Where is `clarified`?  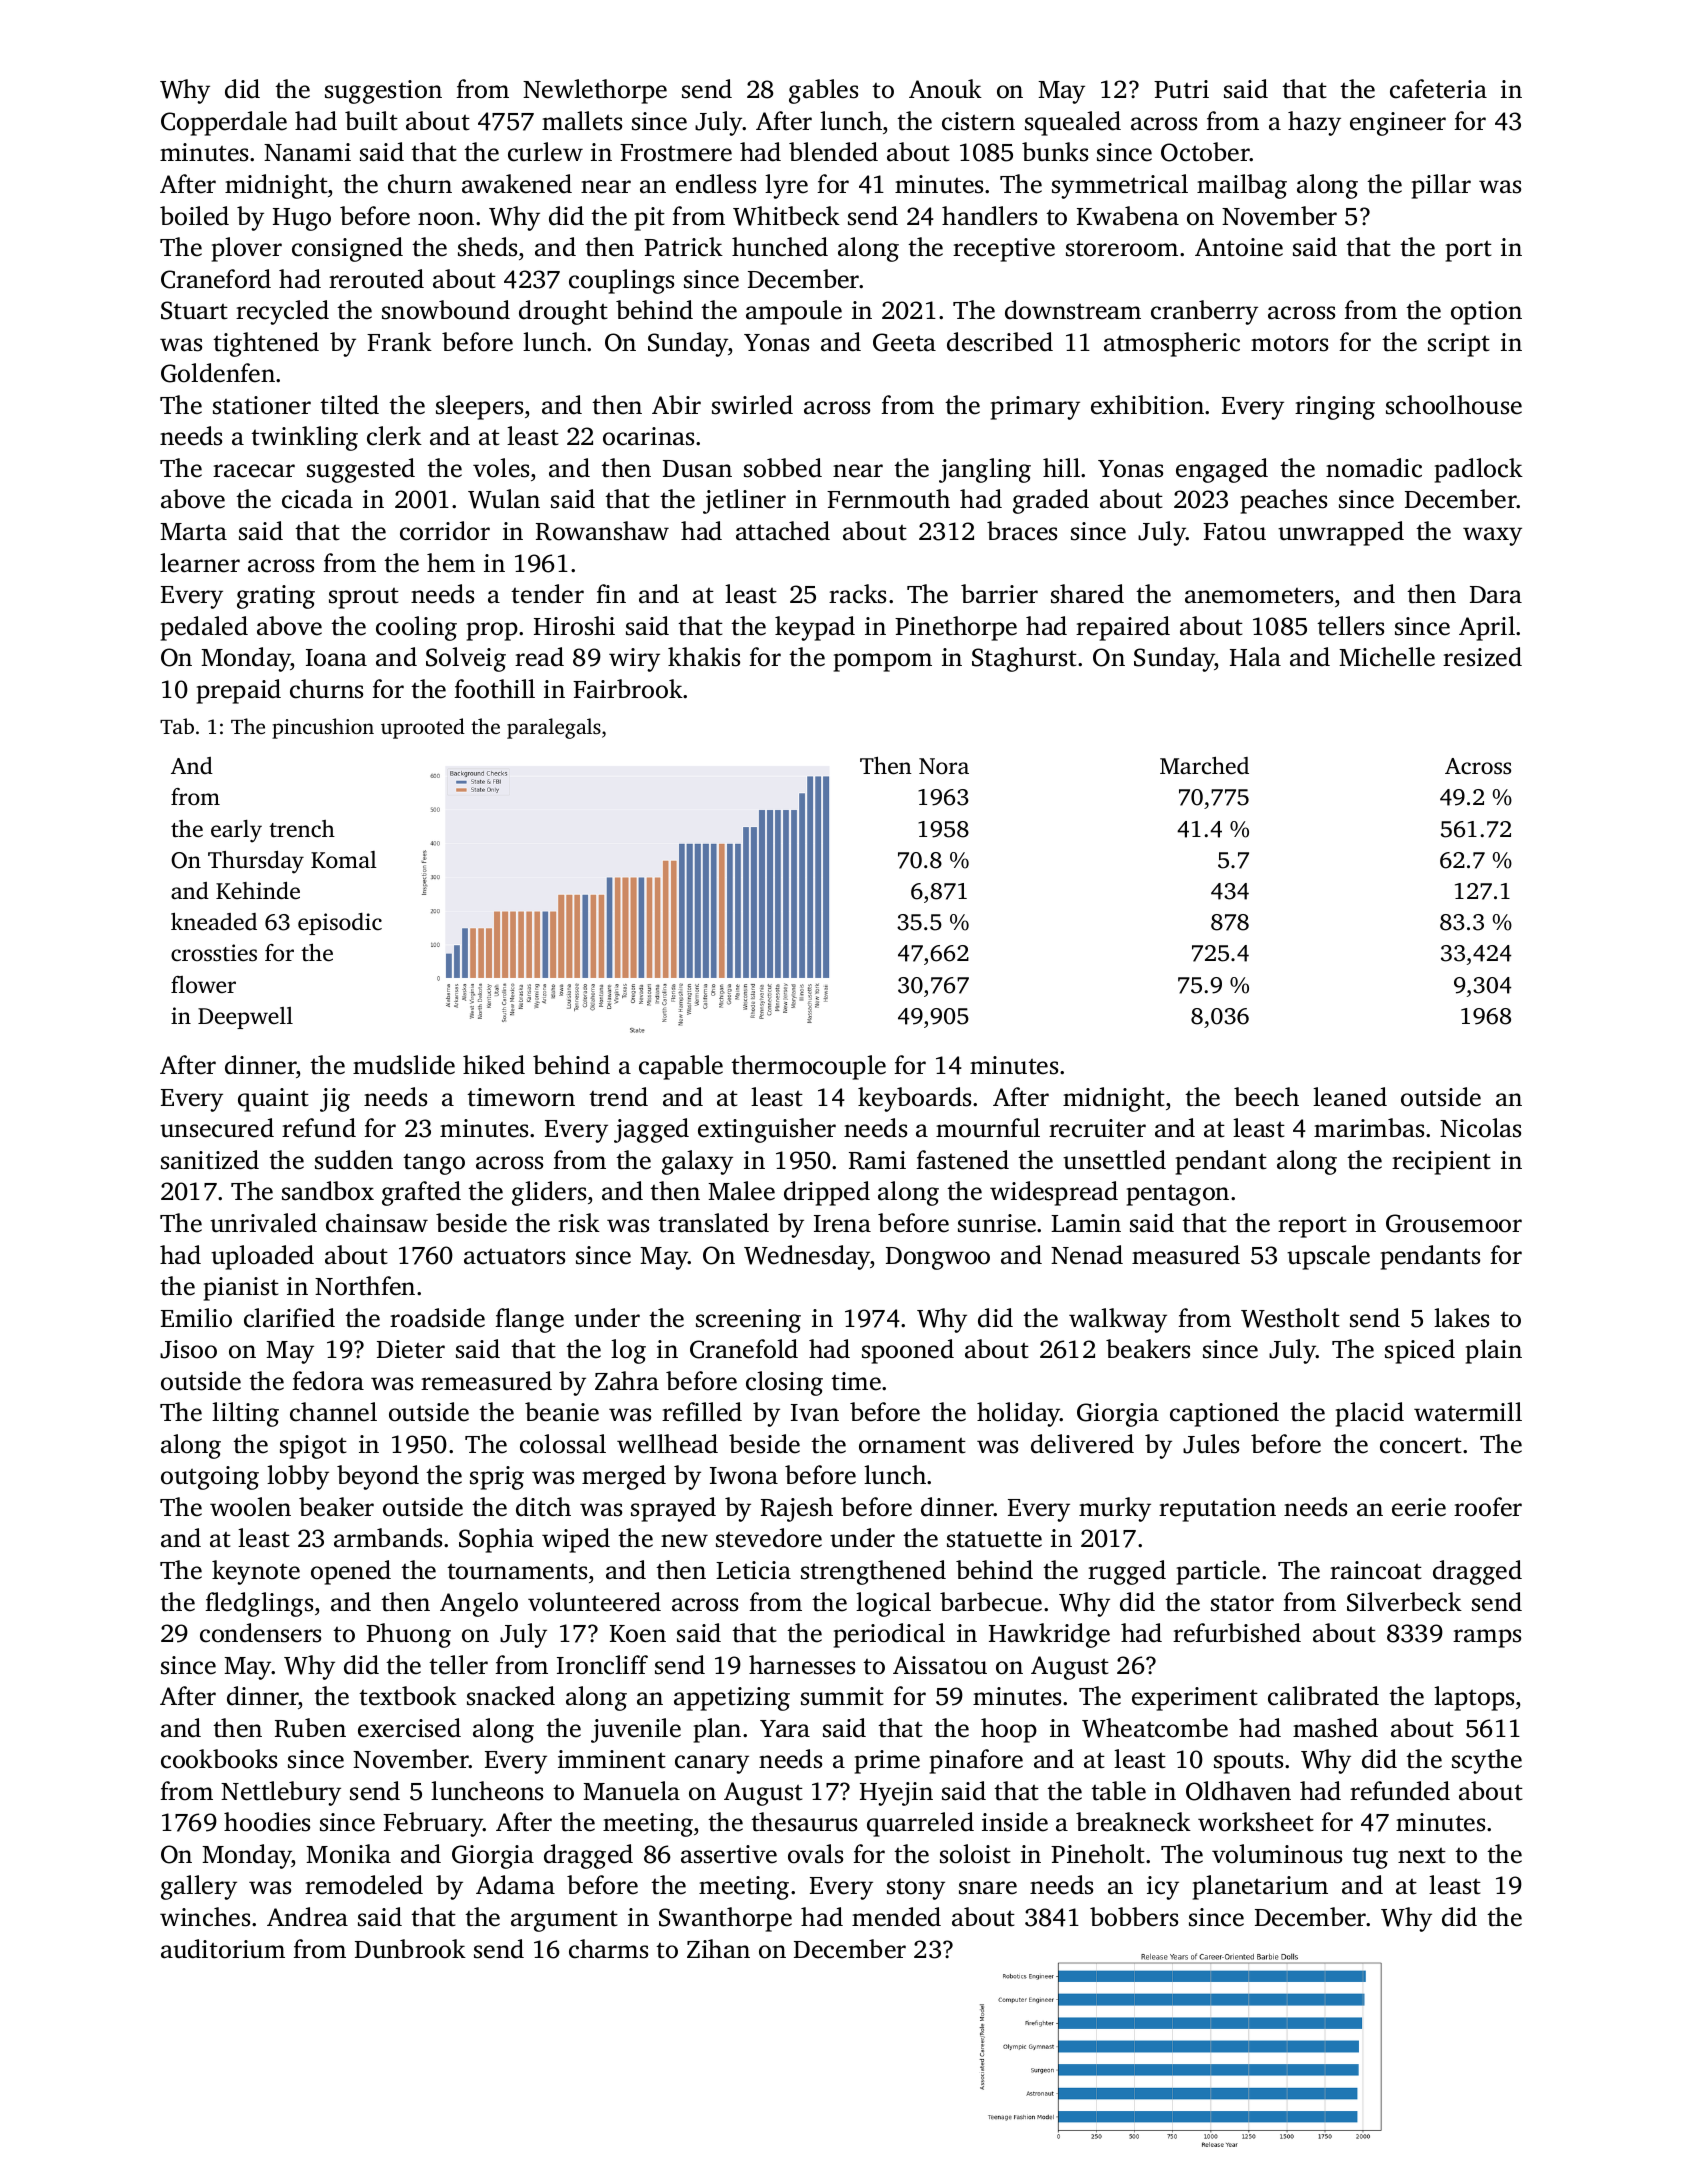
clarified is located at coordinates (289, 1318).
